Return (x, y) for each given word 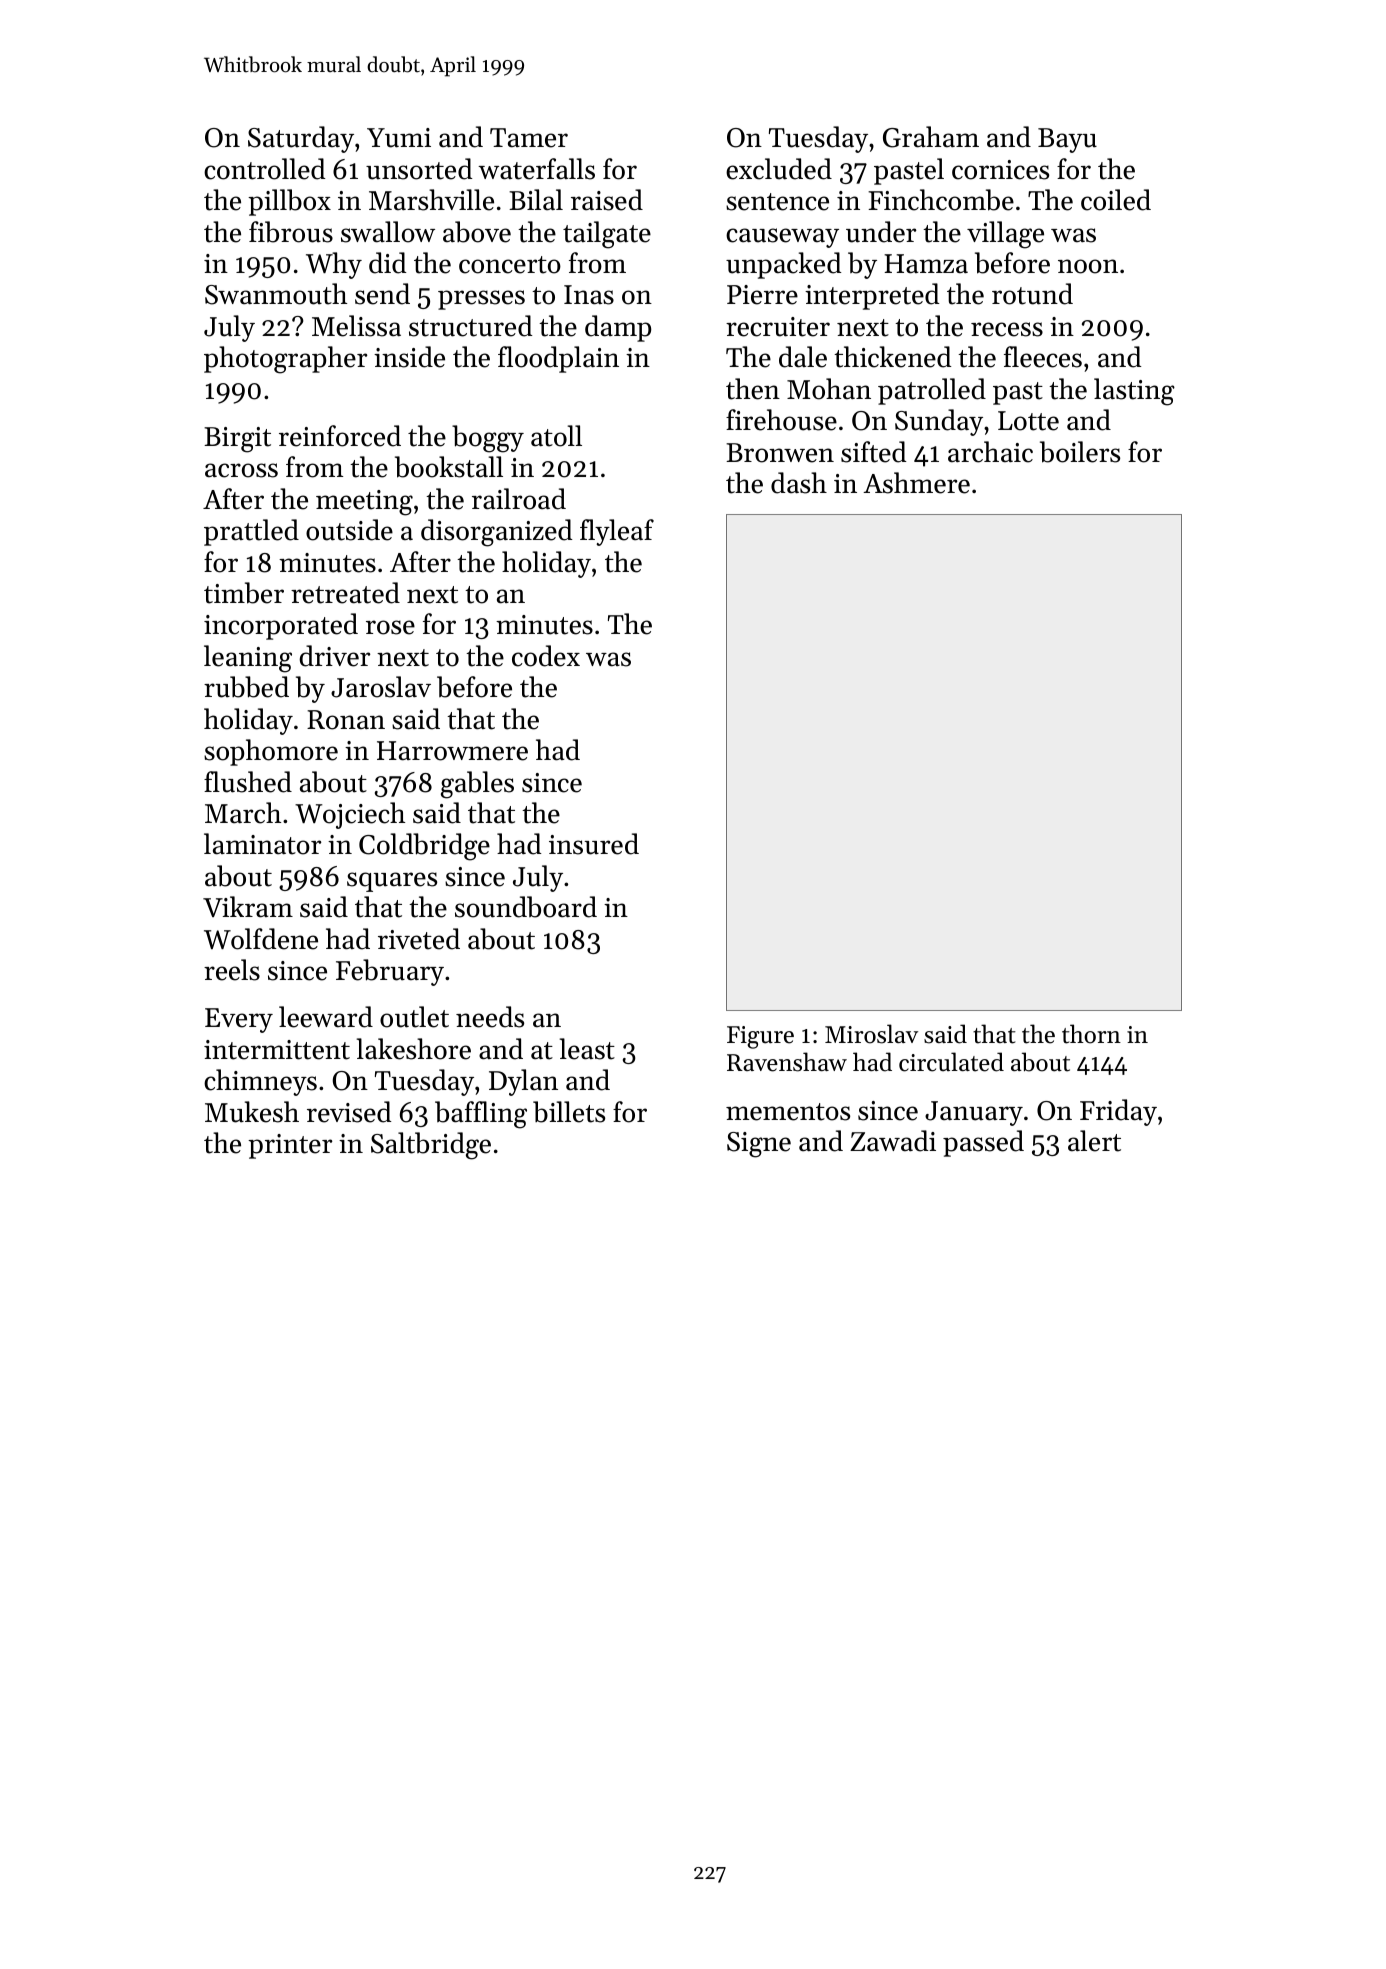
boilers (1080, 452)
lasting (1134, 392)
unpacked (783, 265)
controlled (264, 169)
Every (239, 1020)
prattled (251, 532)
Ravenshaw (787, 1062)
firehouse (781, 420)
